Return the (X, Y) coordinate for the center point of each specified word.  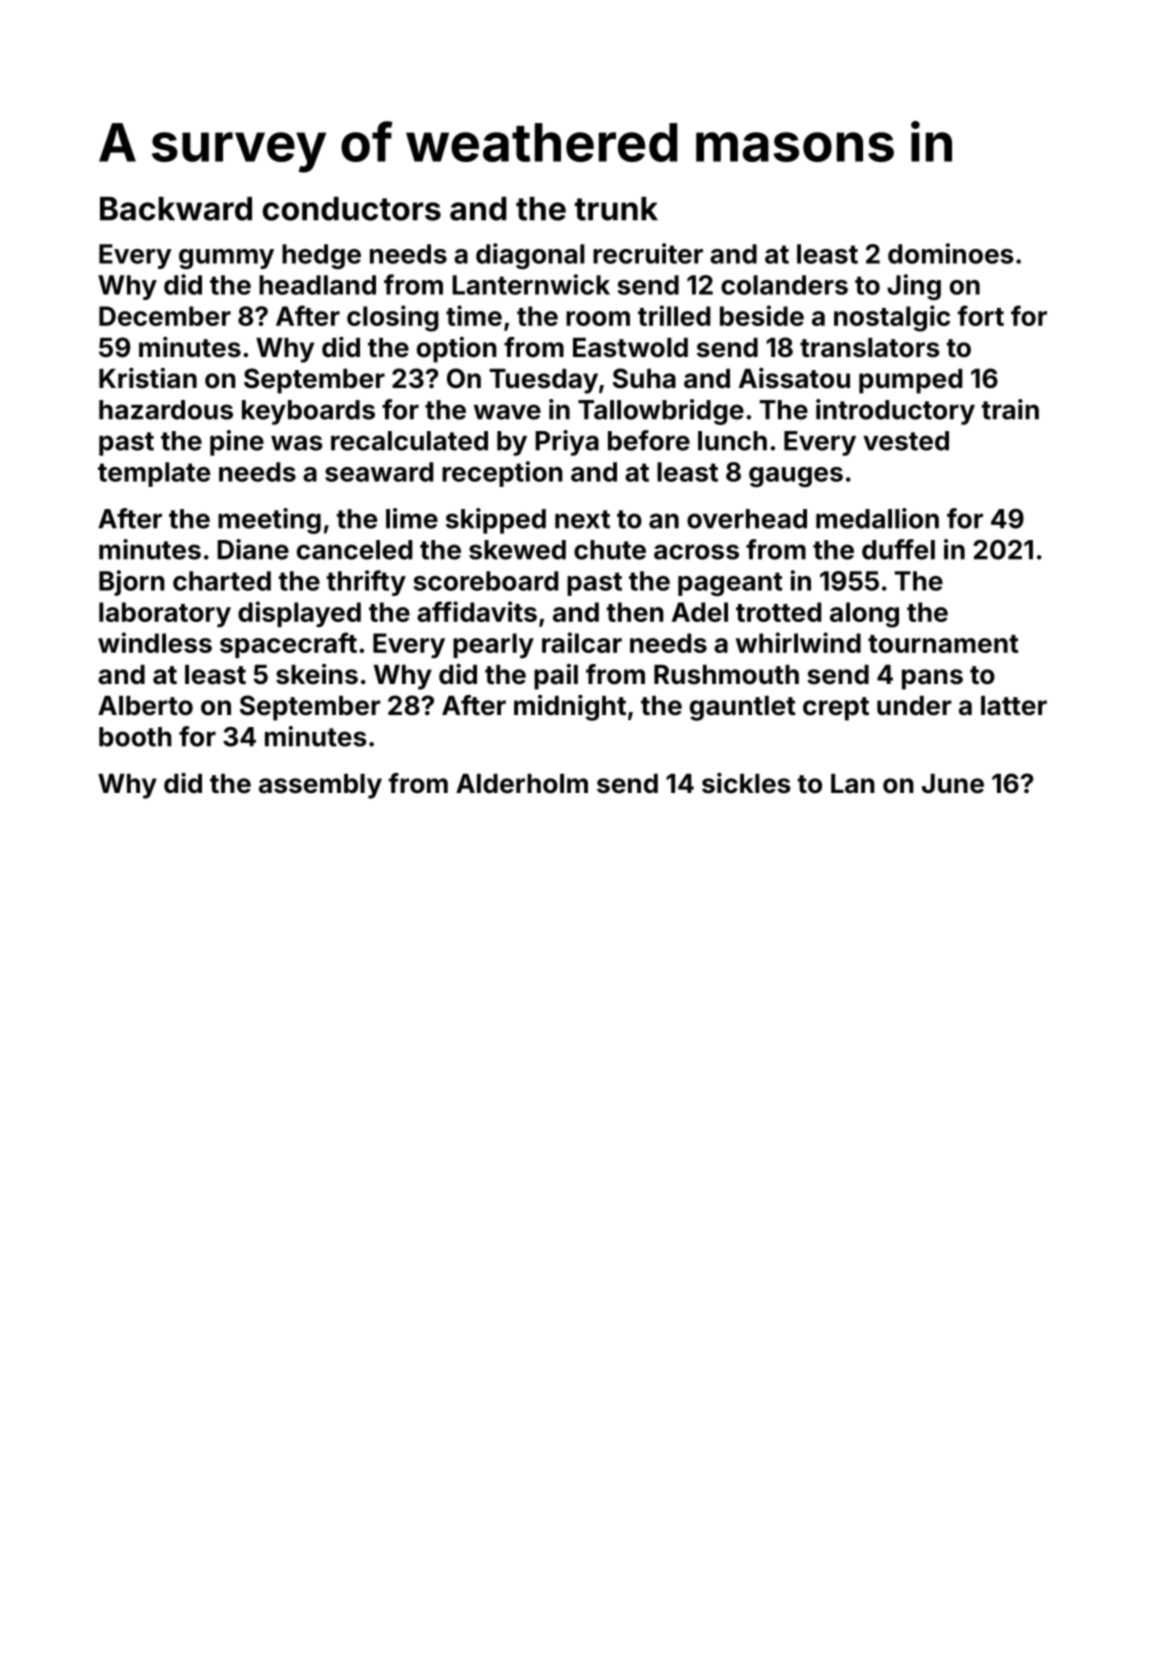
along (864, 615)
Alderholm (522, 784)
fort (980, 315)
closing (393, 318)
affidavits (477, 611)
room (598, 318)
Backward (176, 209)
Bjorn (132, 583)
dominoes (951, 253)
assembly (320, 786)
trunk (616, 209)
